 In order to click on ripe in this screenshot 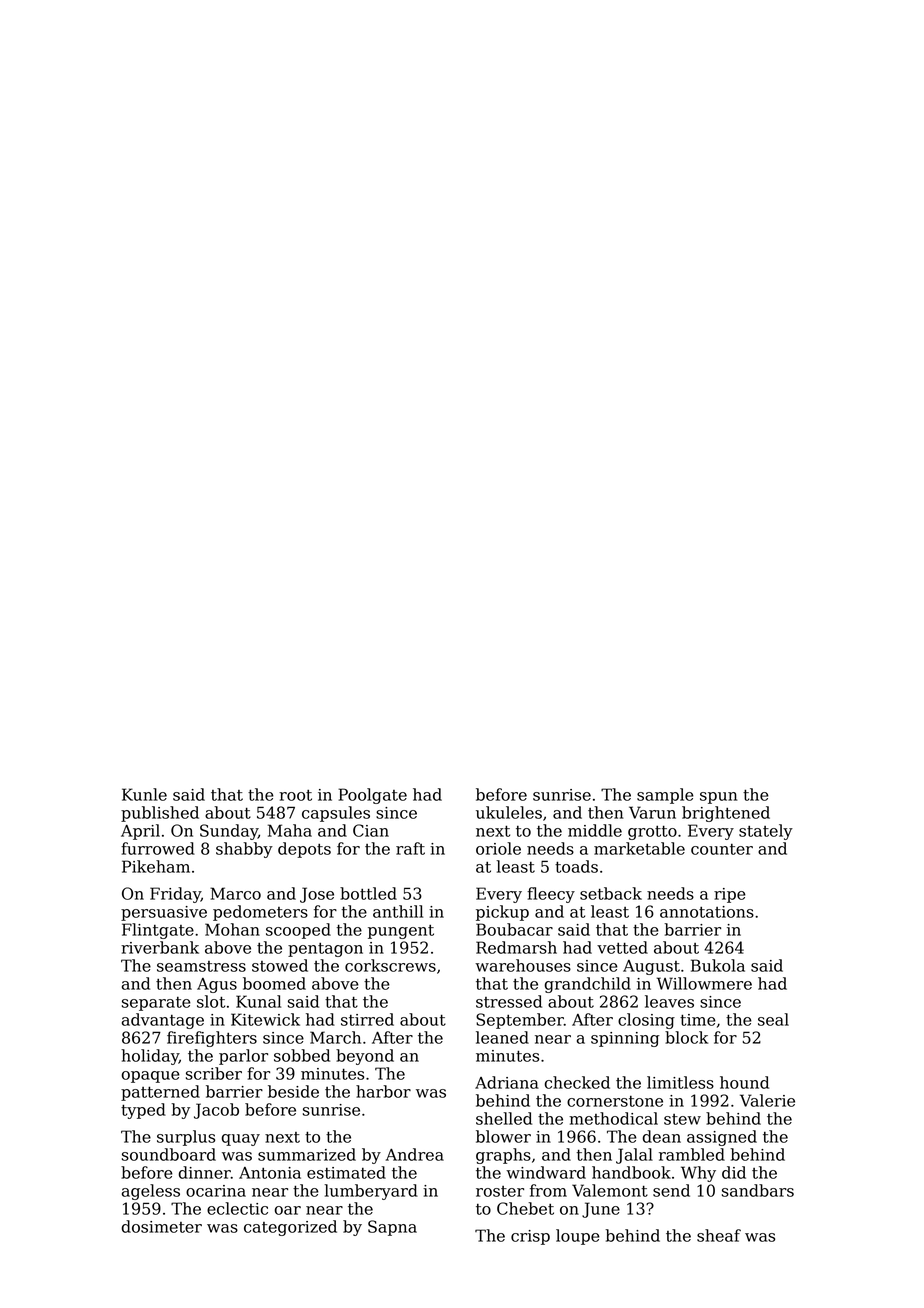, I will do `click(730, 895)`.
